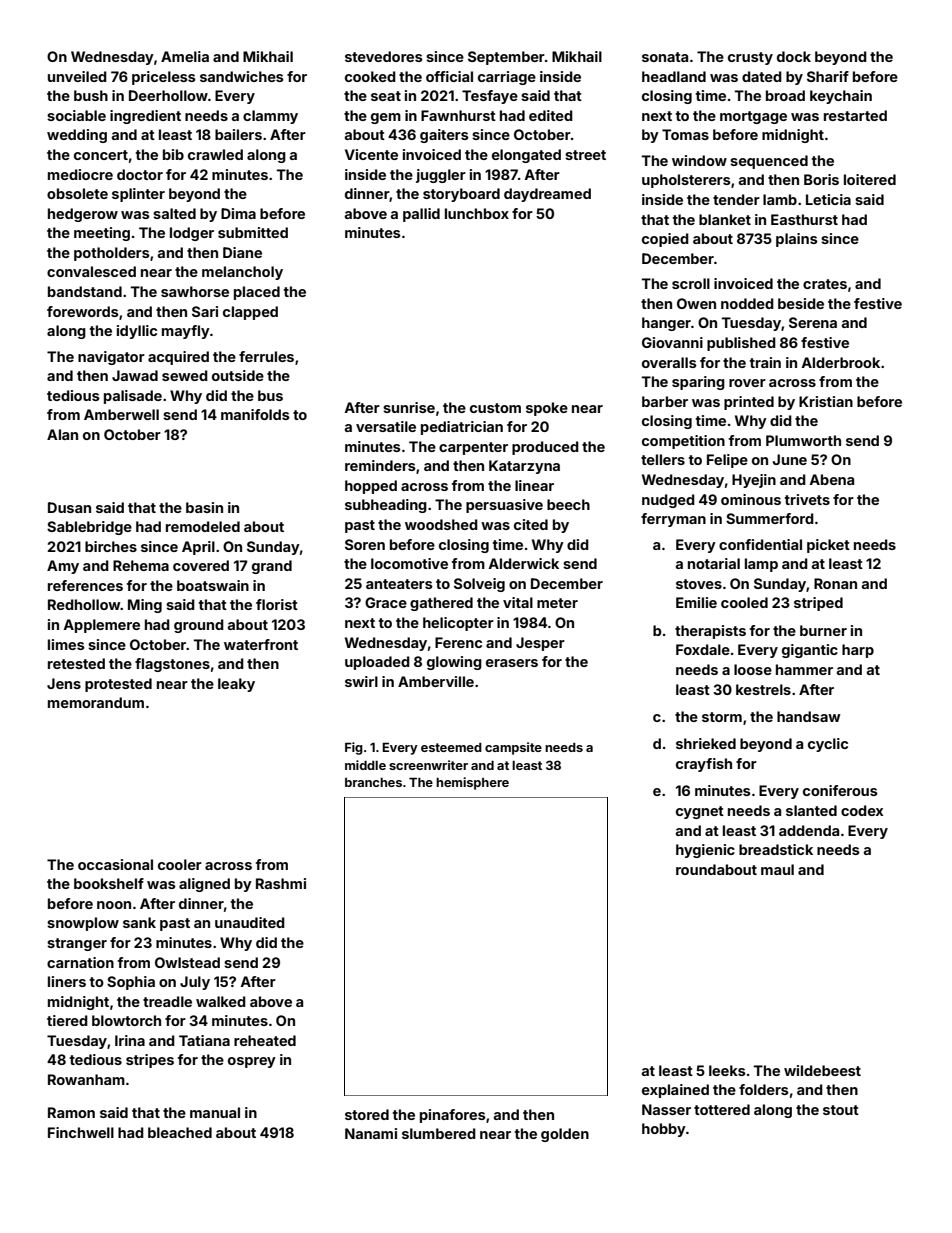 This image has width=952, height=1233. Describe the element at coordinates (199, 626) in the image. I see `ground` at that location.
